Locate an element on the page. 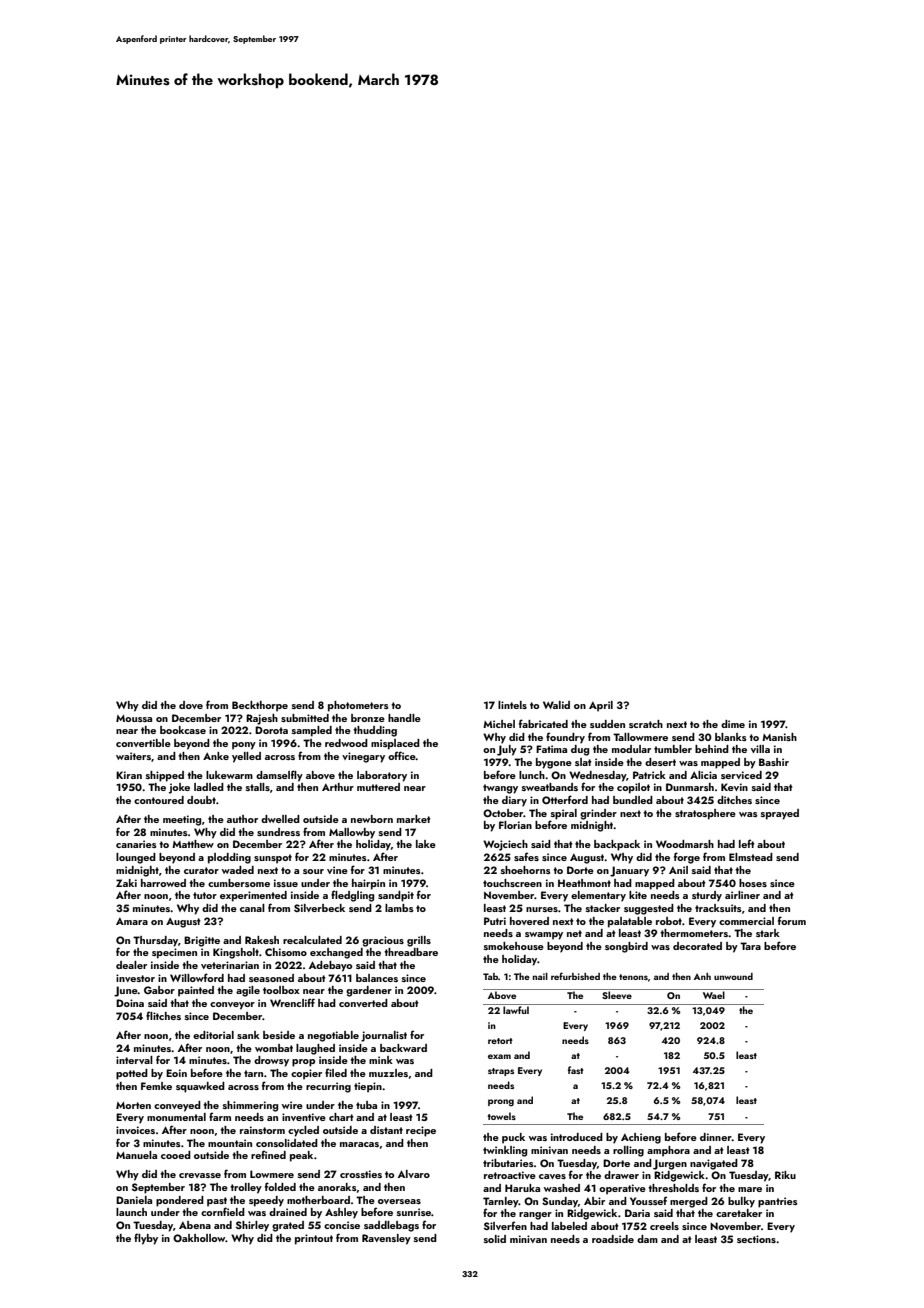  journalist is located at coordinates (384, 1036).
